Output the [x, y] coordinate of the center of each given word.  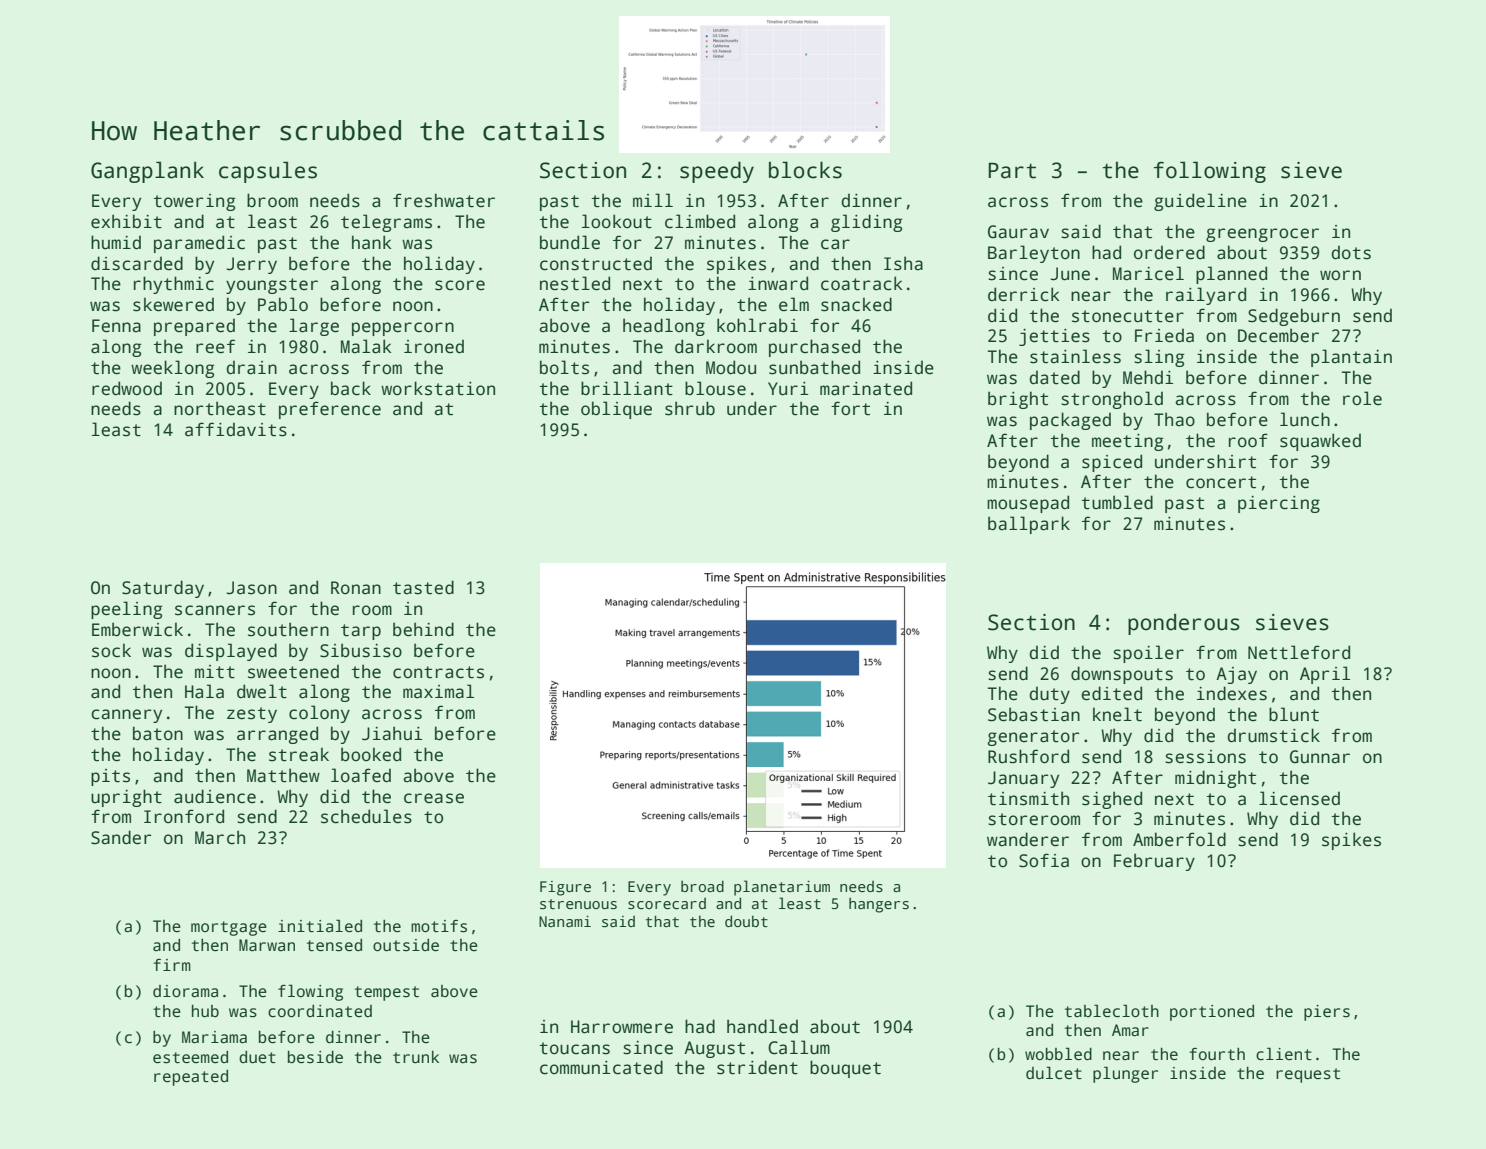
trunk [416, 1057]
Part [1012, 170]
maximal [438, 691]
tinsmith [1028, 798]
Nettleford [1299, 652]
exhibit [126, 221]
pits [110, 777]
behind [423, 629]
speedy [717, 172]
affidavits [236, 429]
